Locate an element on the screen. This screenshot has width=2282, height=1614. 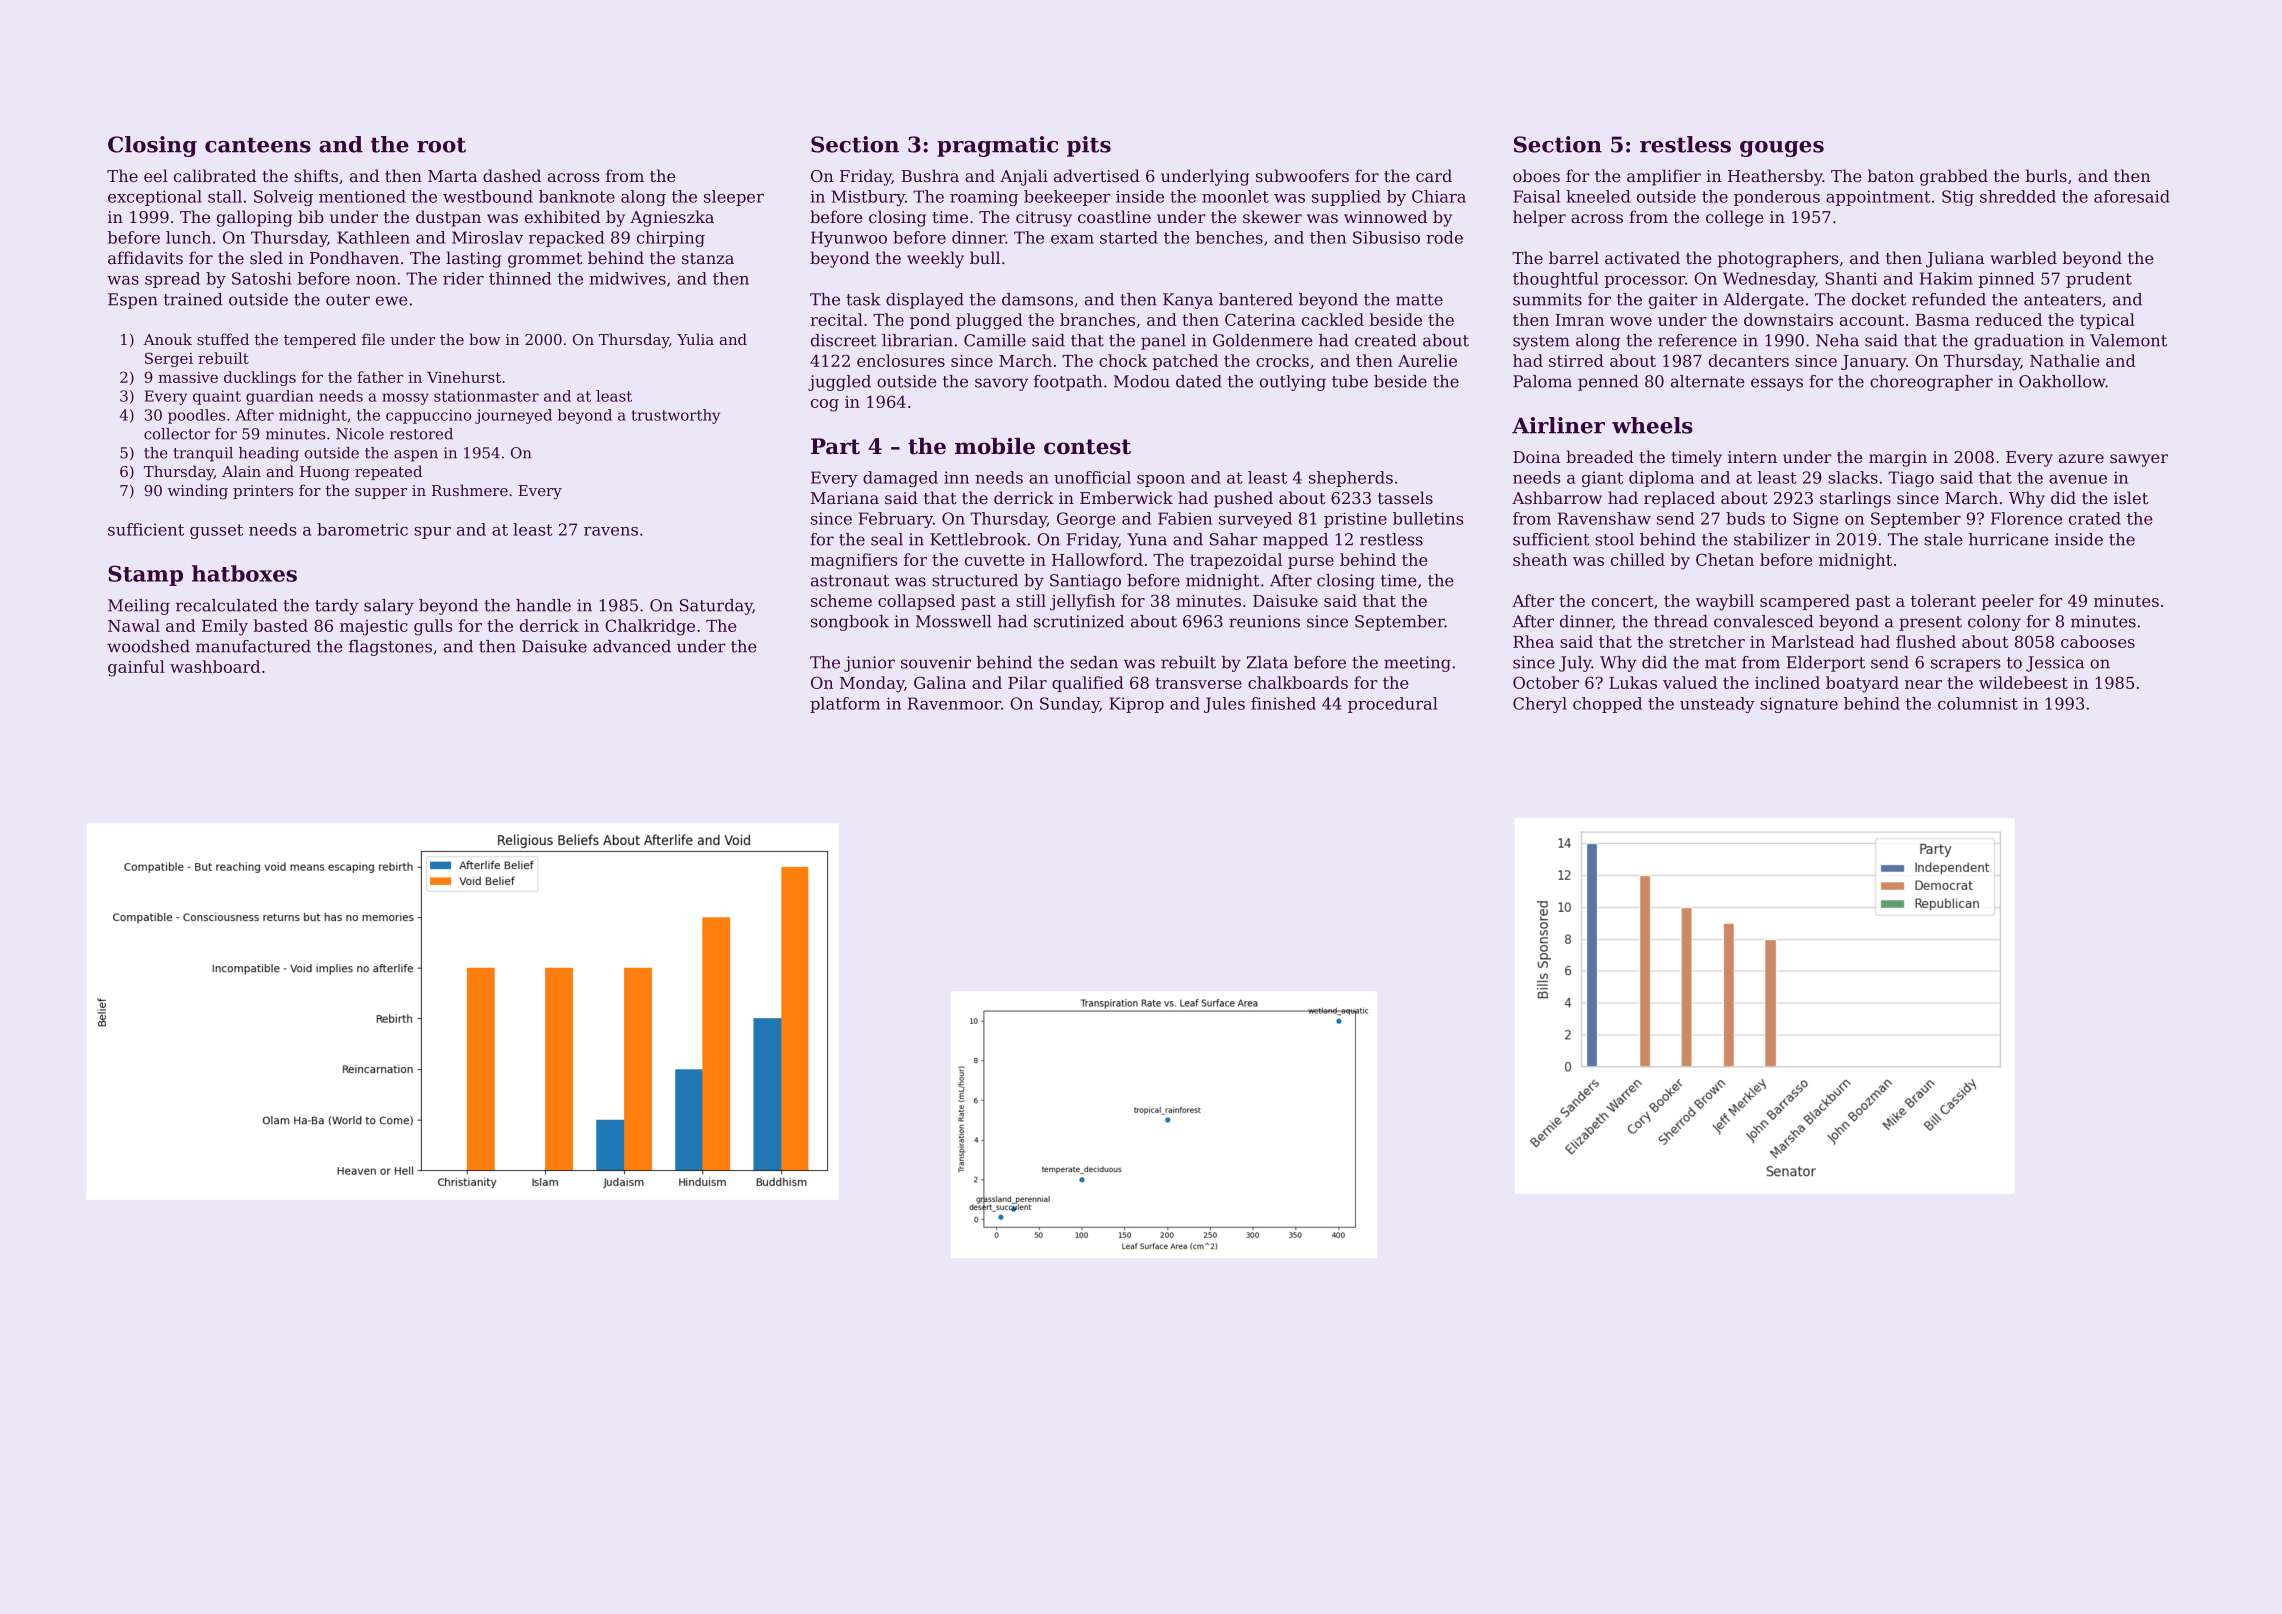
Huong is located at coordinates (325, 473).
